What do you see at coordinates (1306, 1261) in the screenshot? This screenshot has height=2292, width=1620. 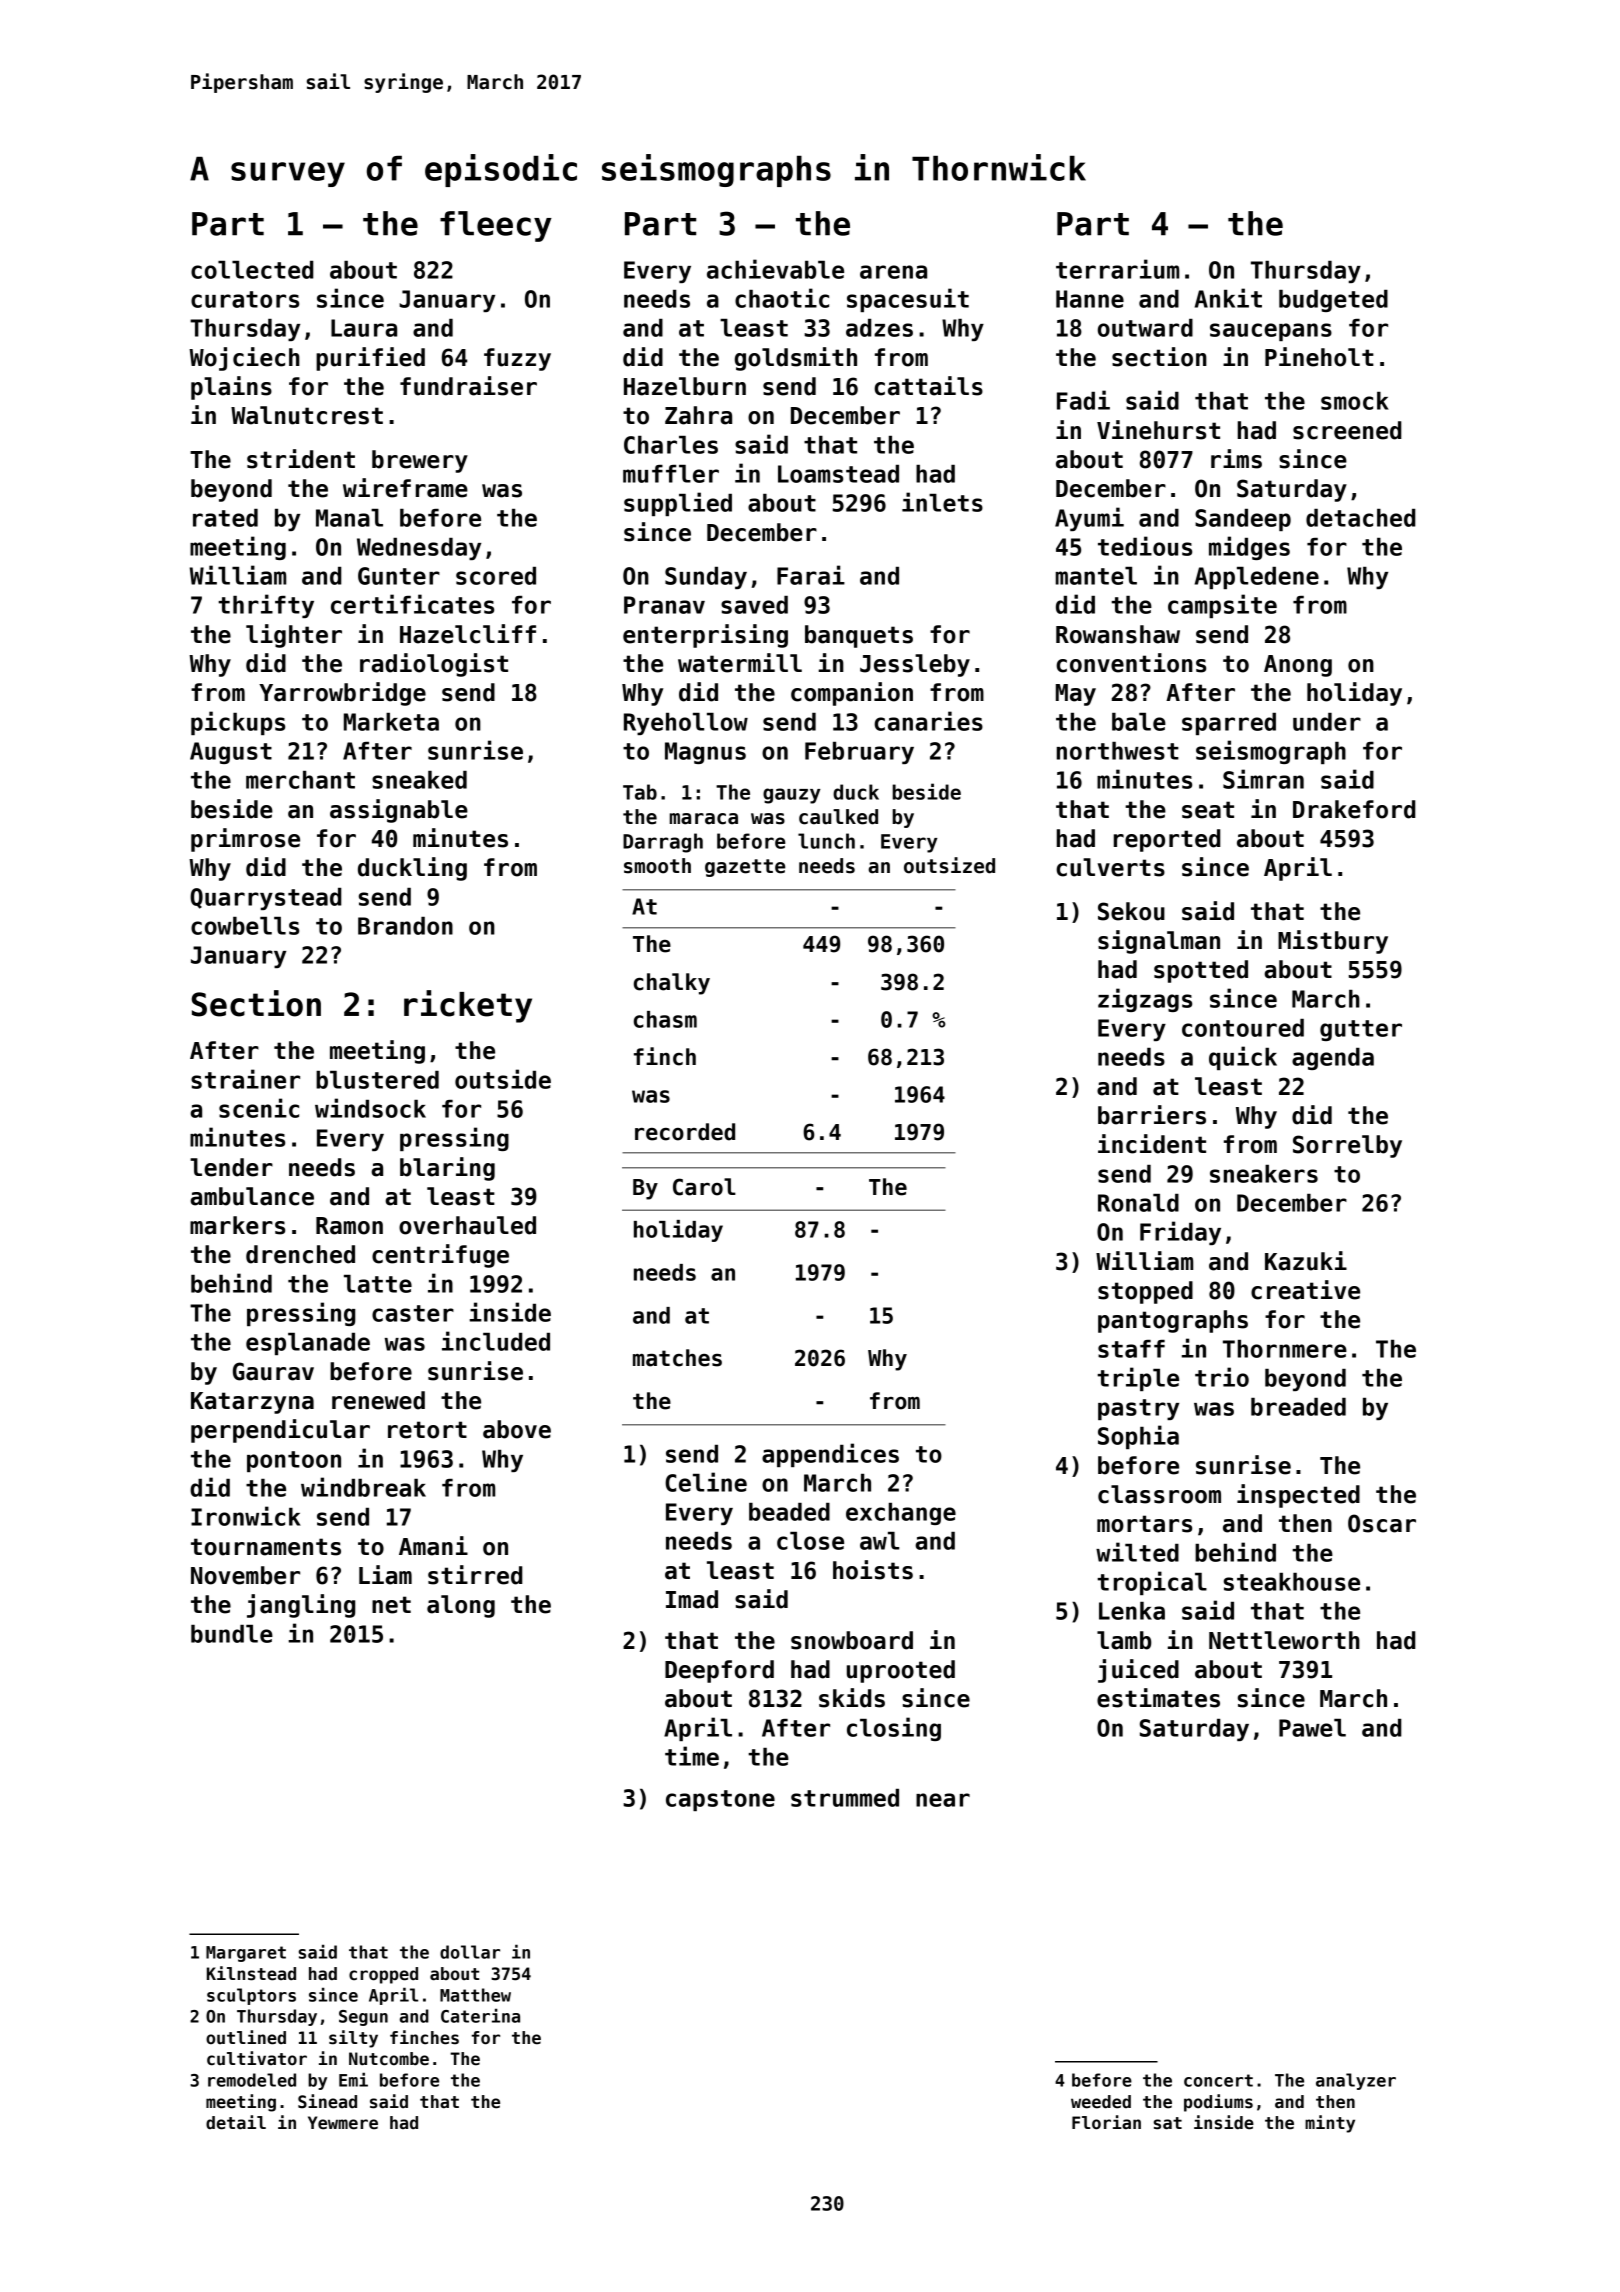 I see `Kazuki` at bounding box center [1306, 1261].
